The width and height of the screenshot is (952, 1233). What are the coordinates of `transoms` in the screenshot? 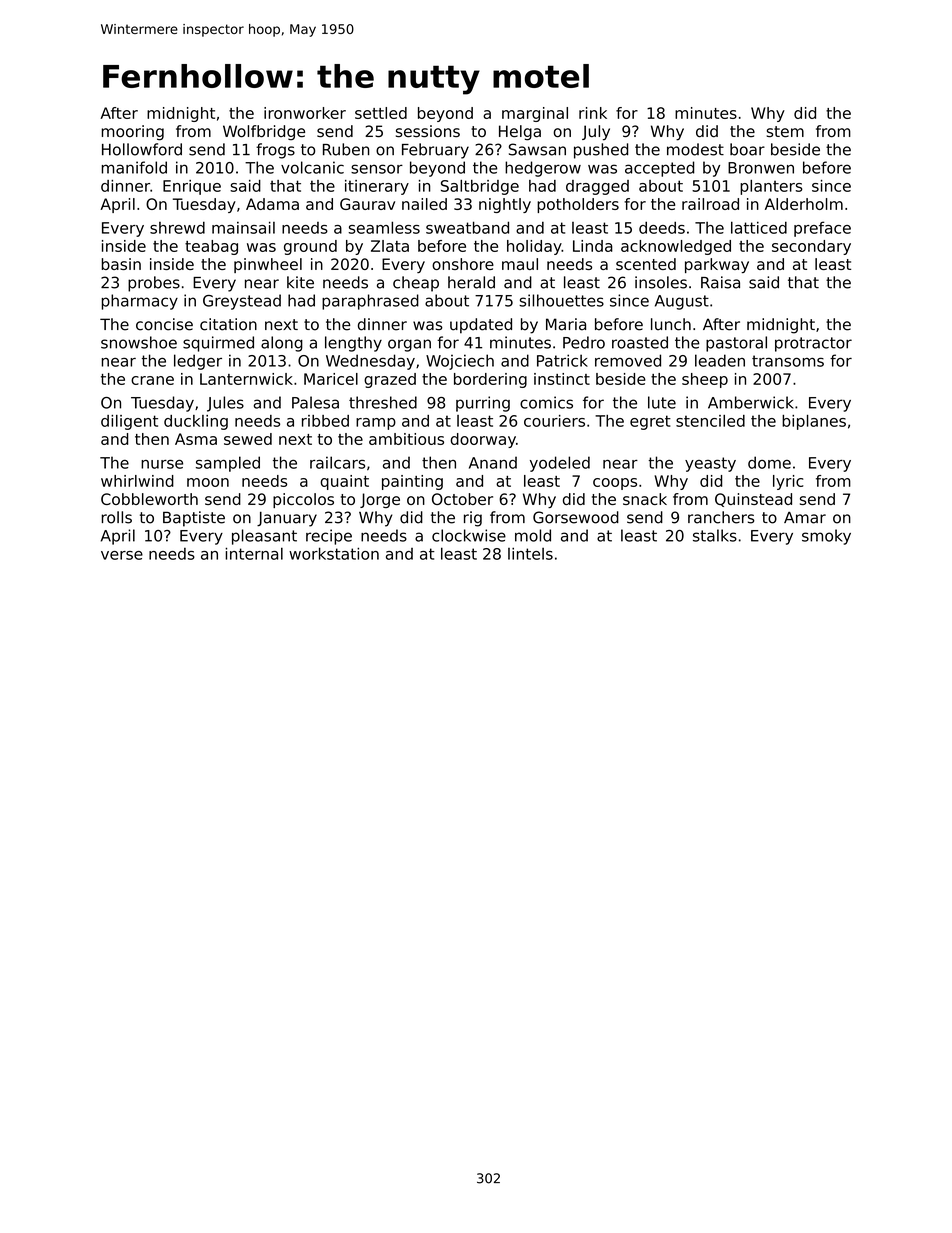 It's located at (788, 361).
